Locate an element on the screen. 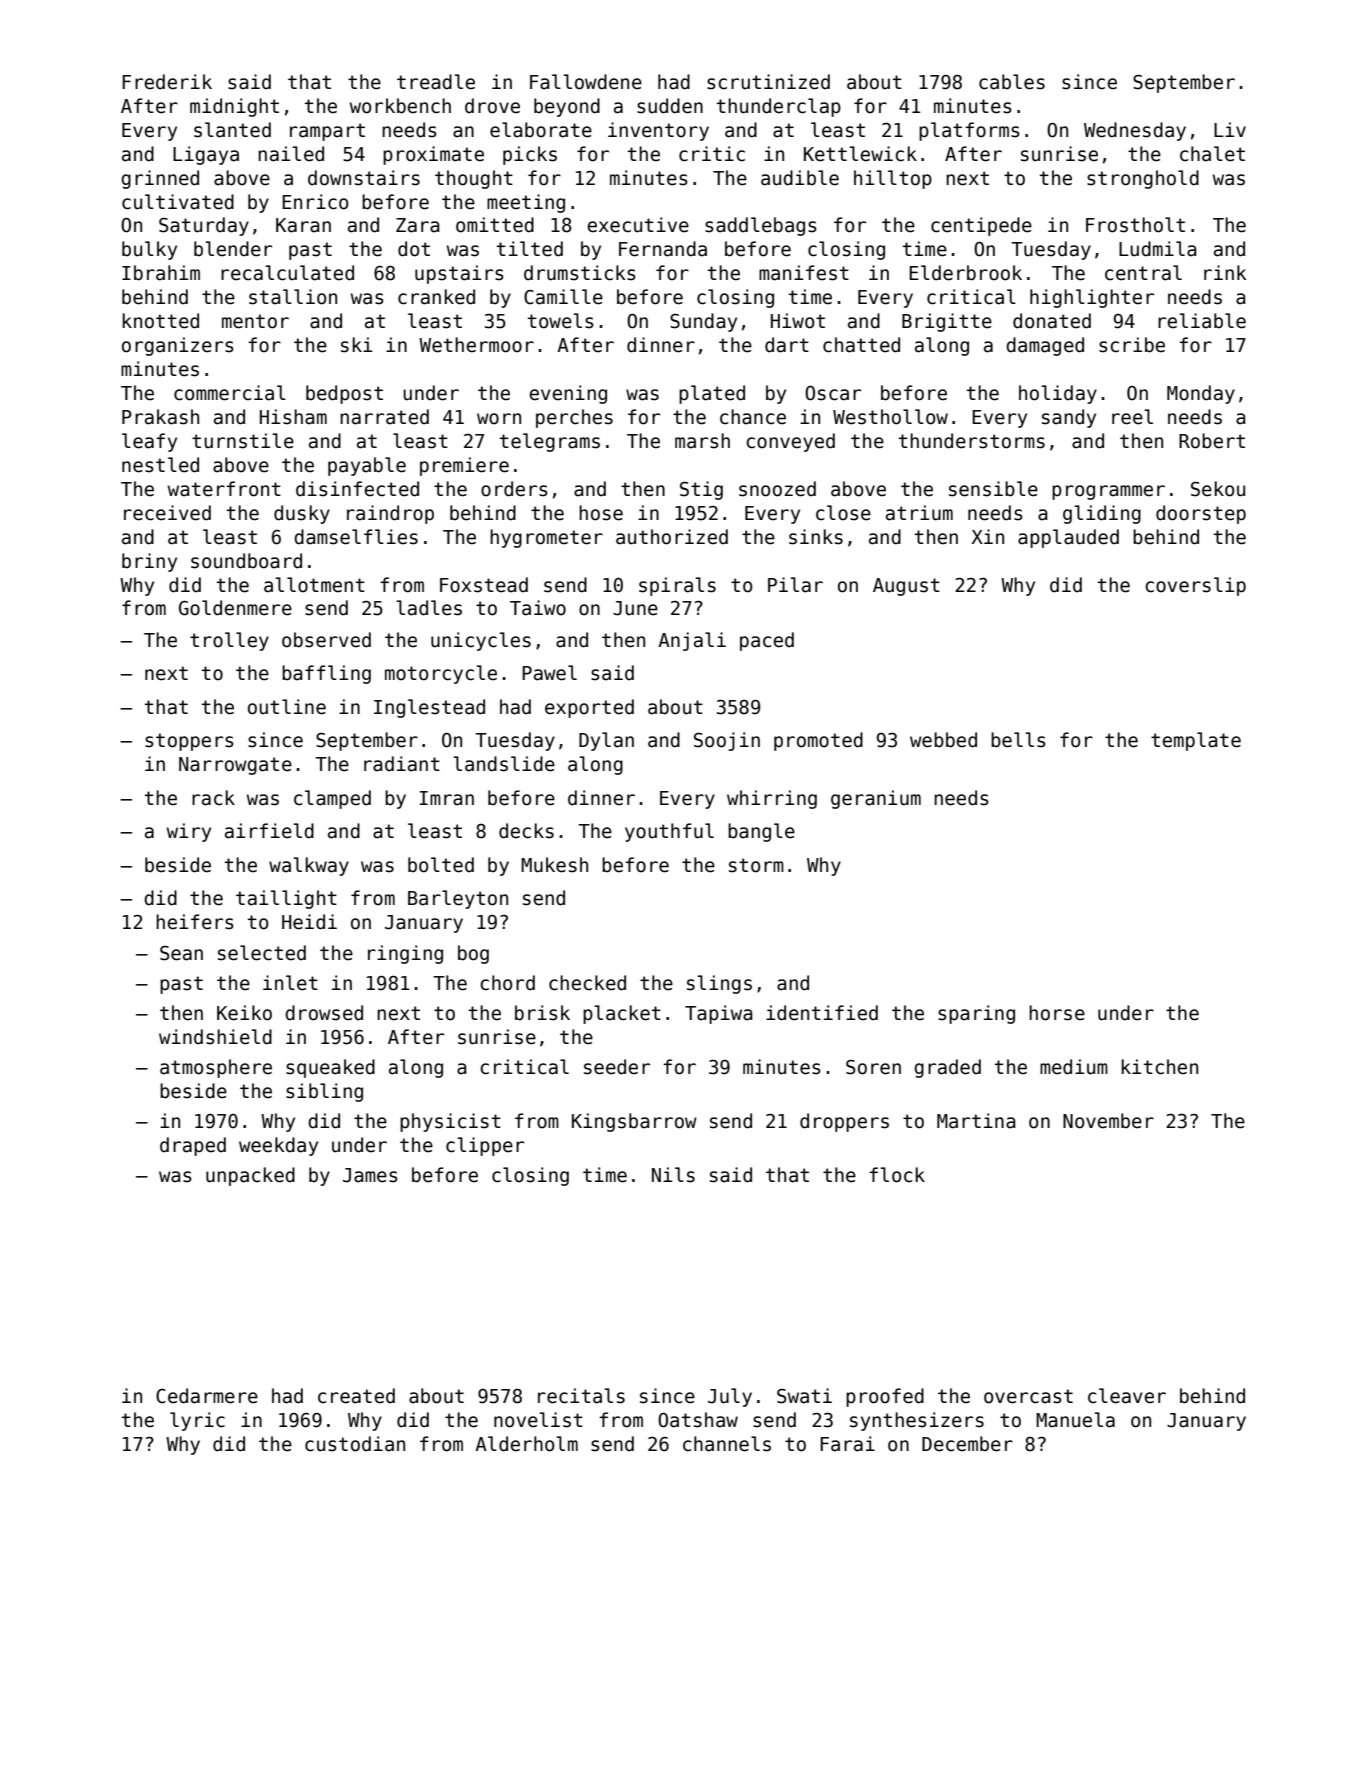 This screenshot has height=1770, width=1368. December is located at coordinates (967, 1444).
